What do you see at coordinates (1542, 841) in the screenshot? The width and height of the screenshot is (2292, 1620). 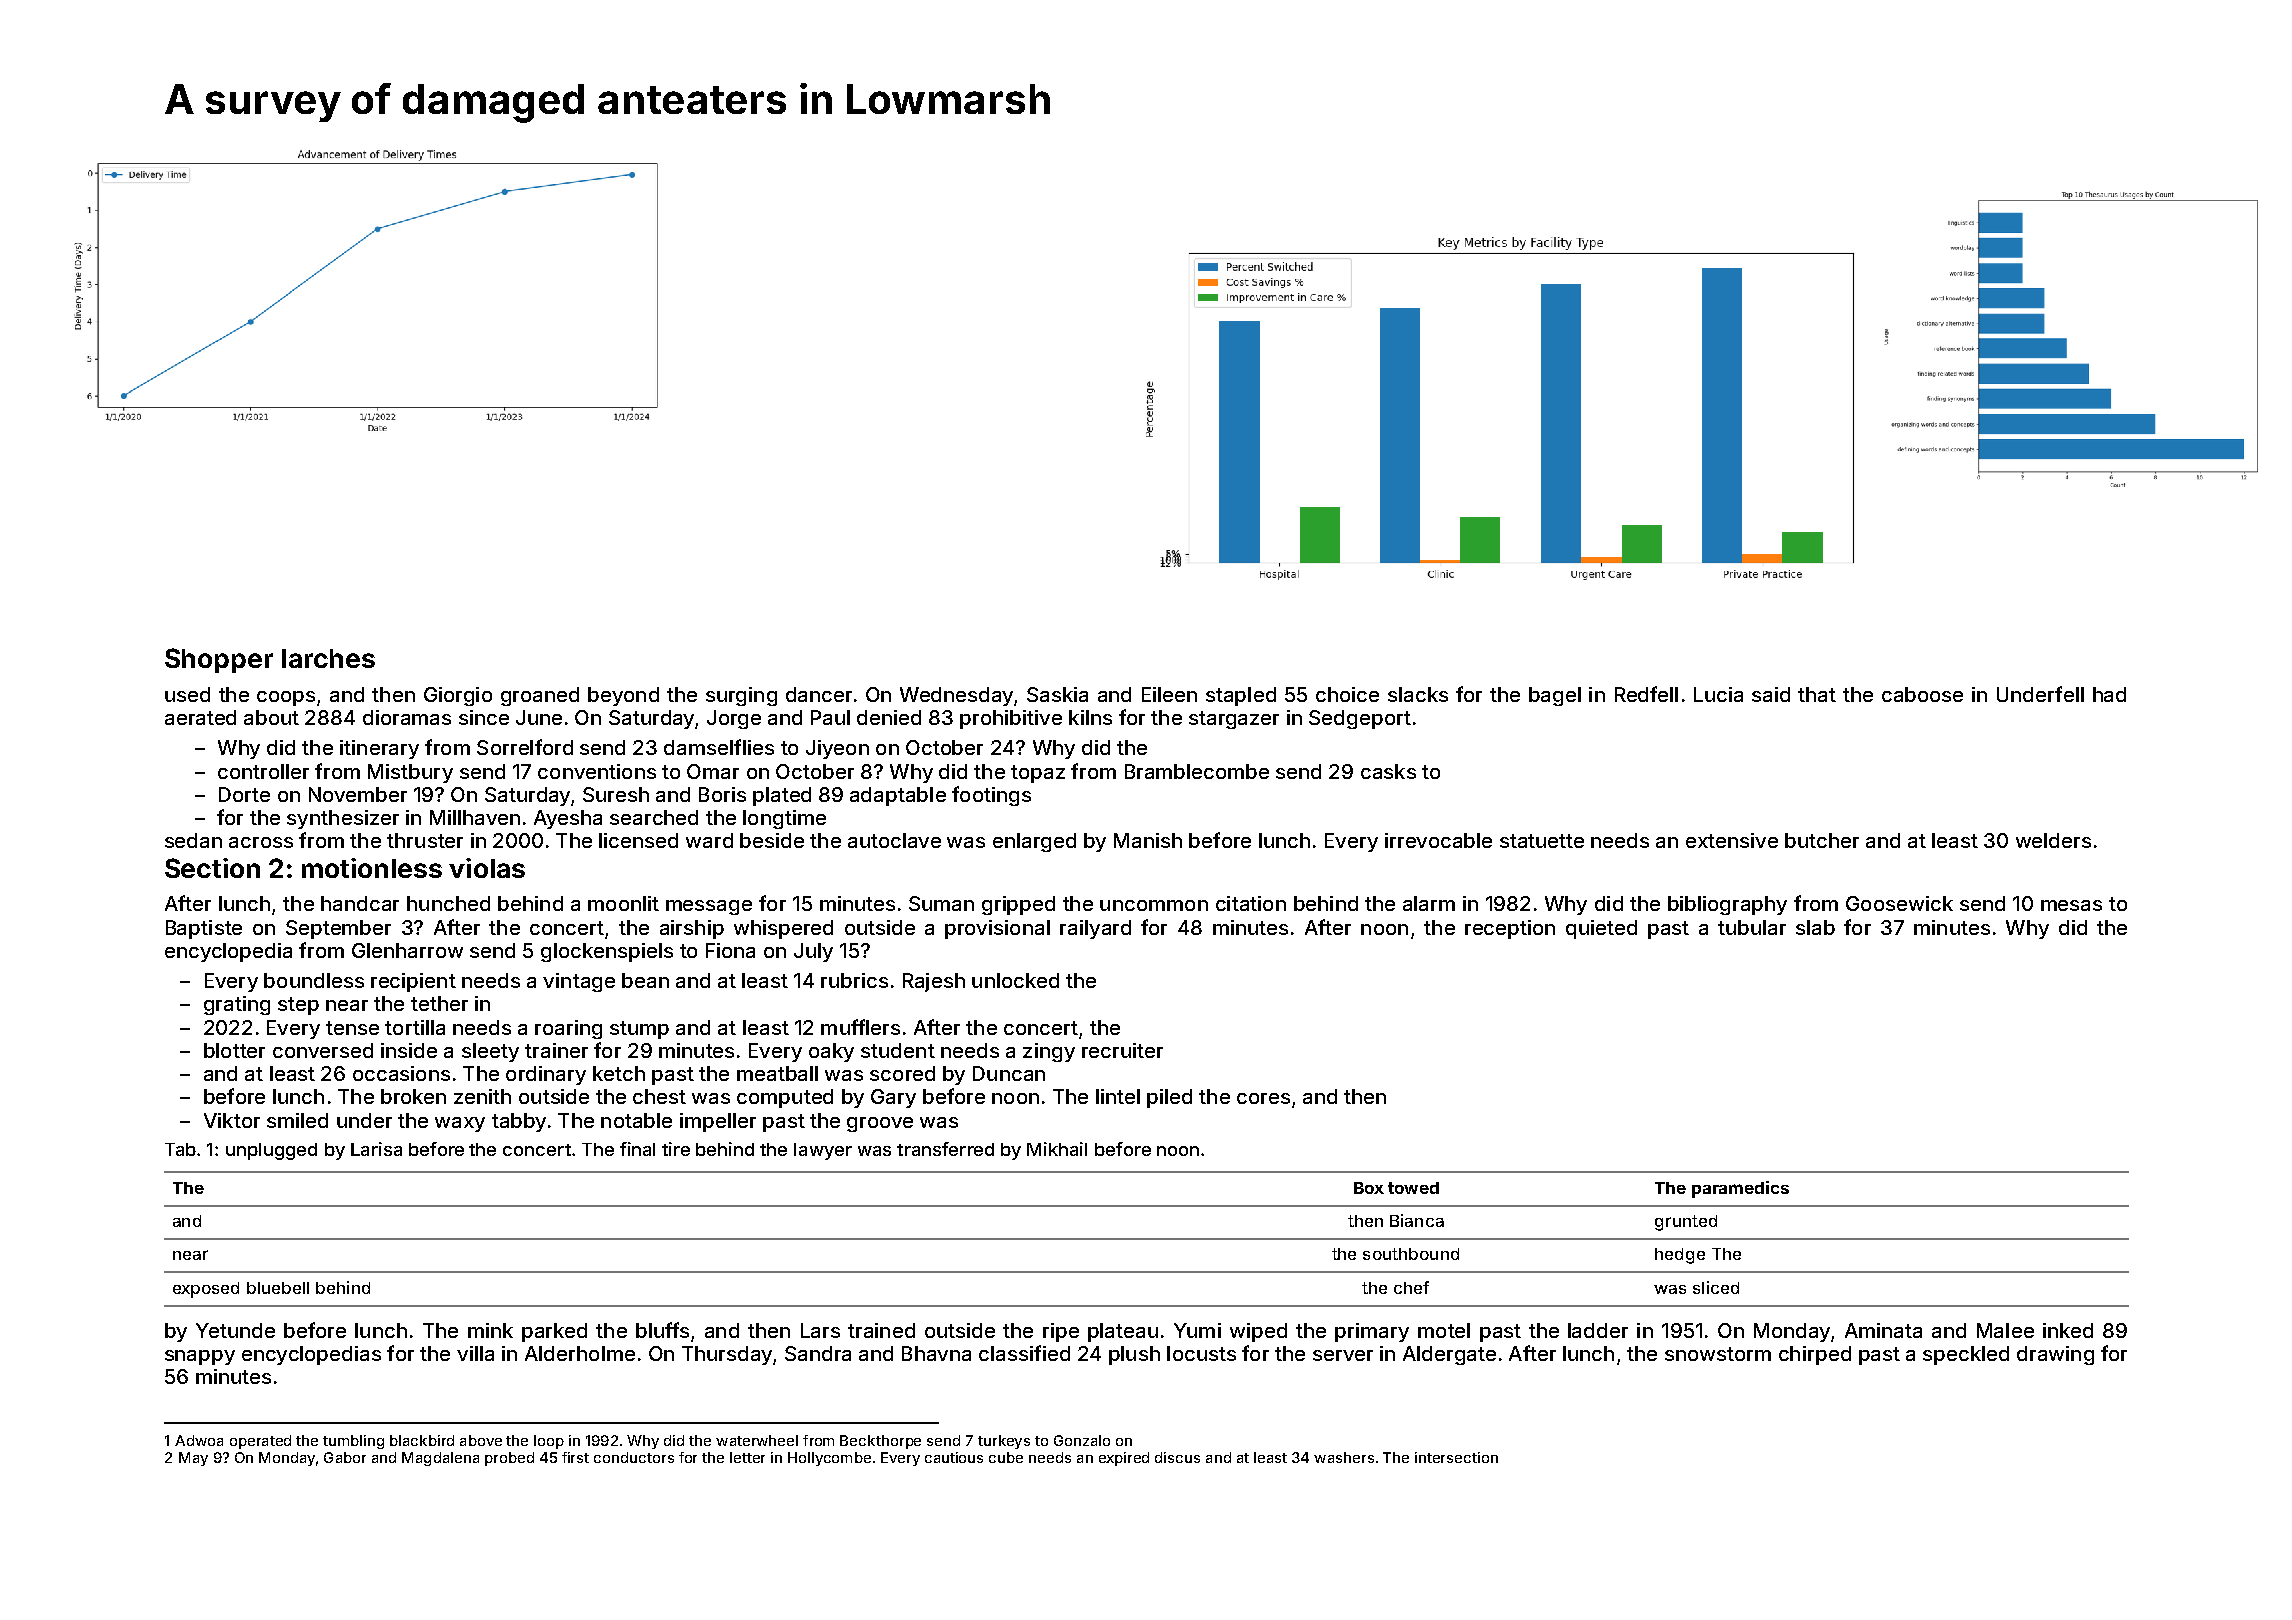 I see `statuette` at bounding box center [1542, 841].
